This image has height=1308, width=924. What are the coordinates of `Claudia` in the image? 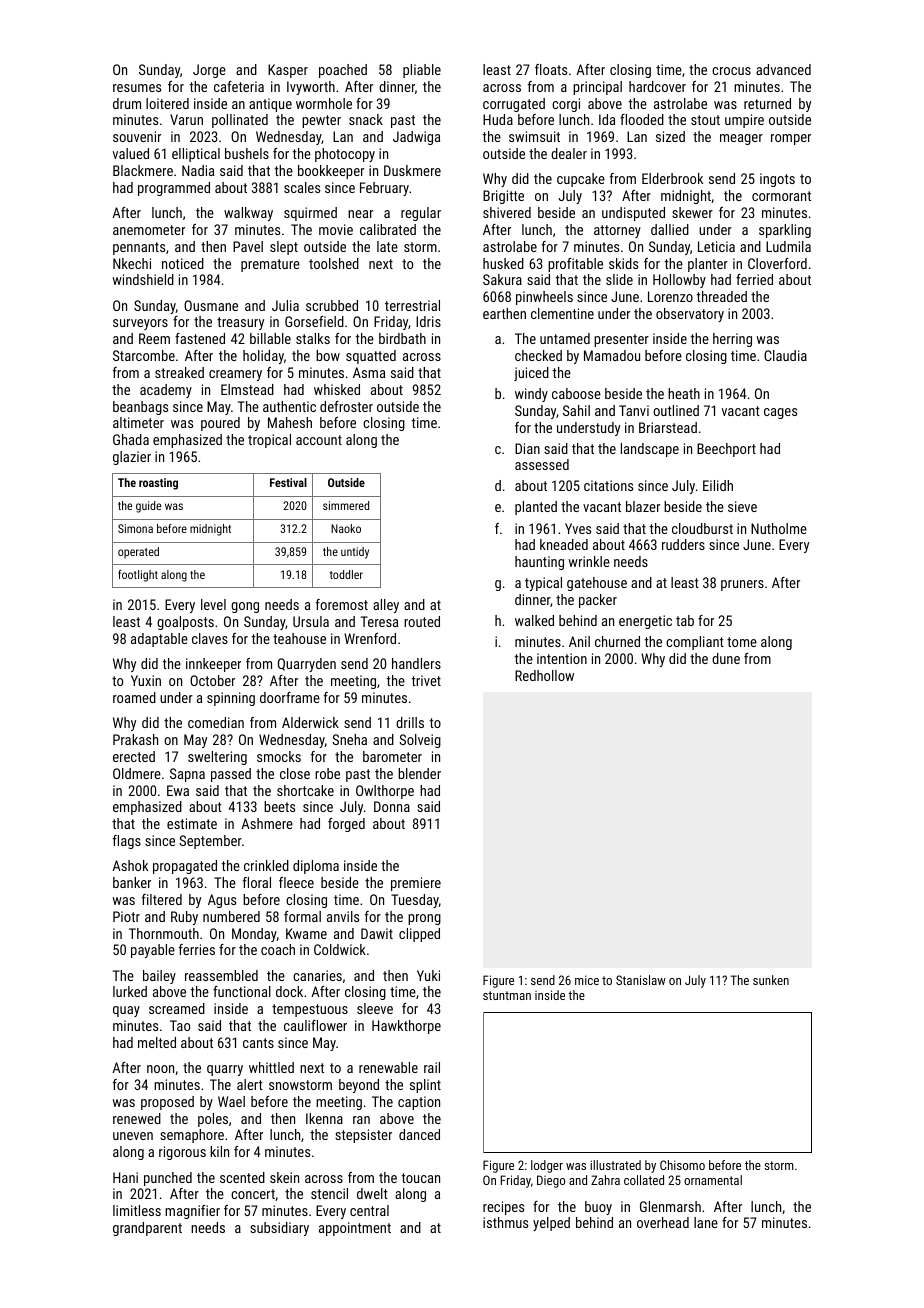 It's located at (785, 355).
